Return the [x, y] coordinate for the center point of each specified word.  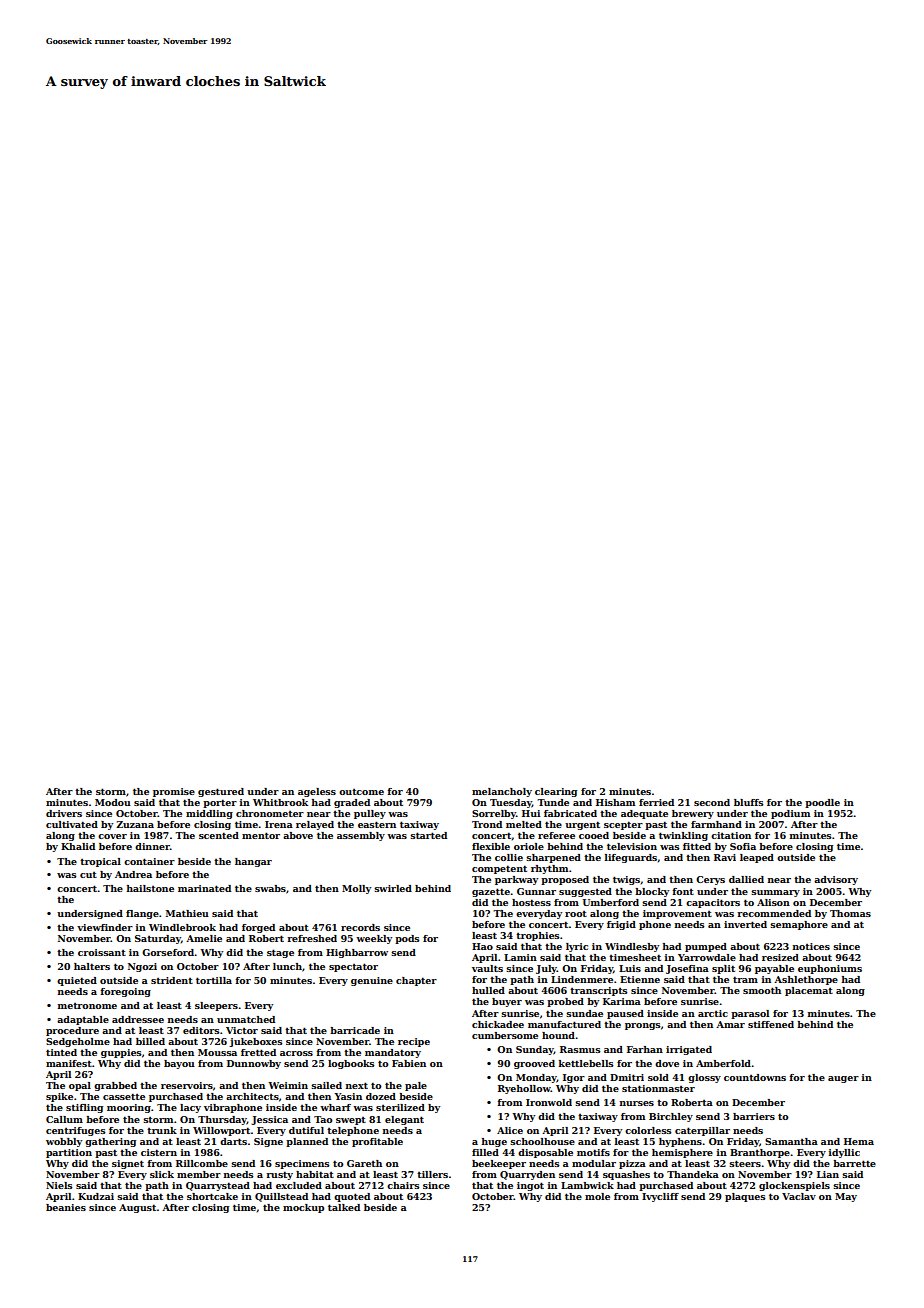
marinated [204, 888]
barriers [754, 1116]
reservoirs [187, 1085]
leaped [757, 858]
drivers [64, 813]
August [137, 1208]
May [846, 1197]
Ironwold [549, 1102]
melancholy [502, 792]
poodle [822, 803]
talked [344, 1207]
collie [509, 857]
